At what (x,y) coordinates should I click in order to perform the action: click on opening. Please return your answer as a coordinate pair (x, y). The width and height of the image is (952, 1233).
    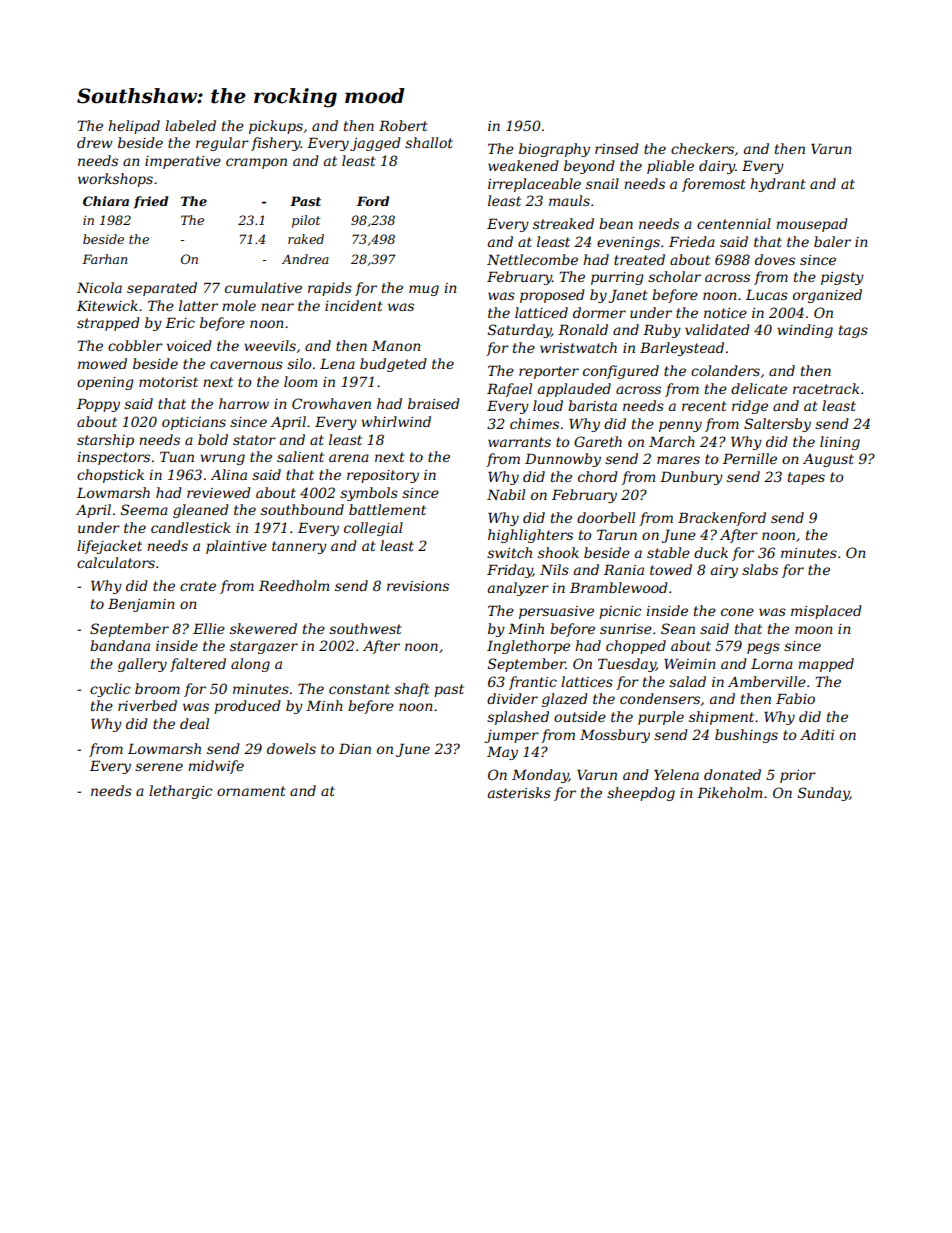
    Looking at the image, I should click on (105, 383).
